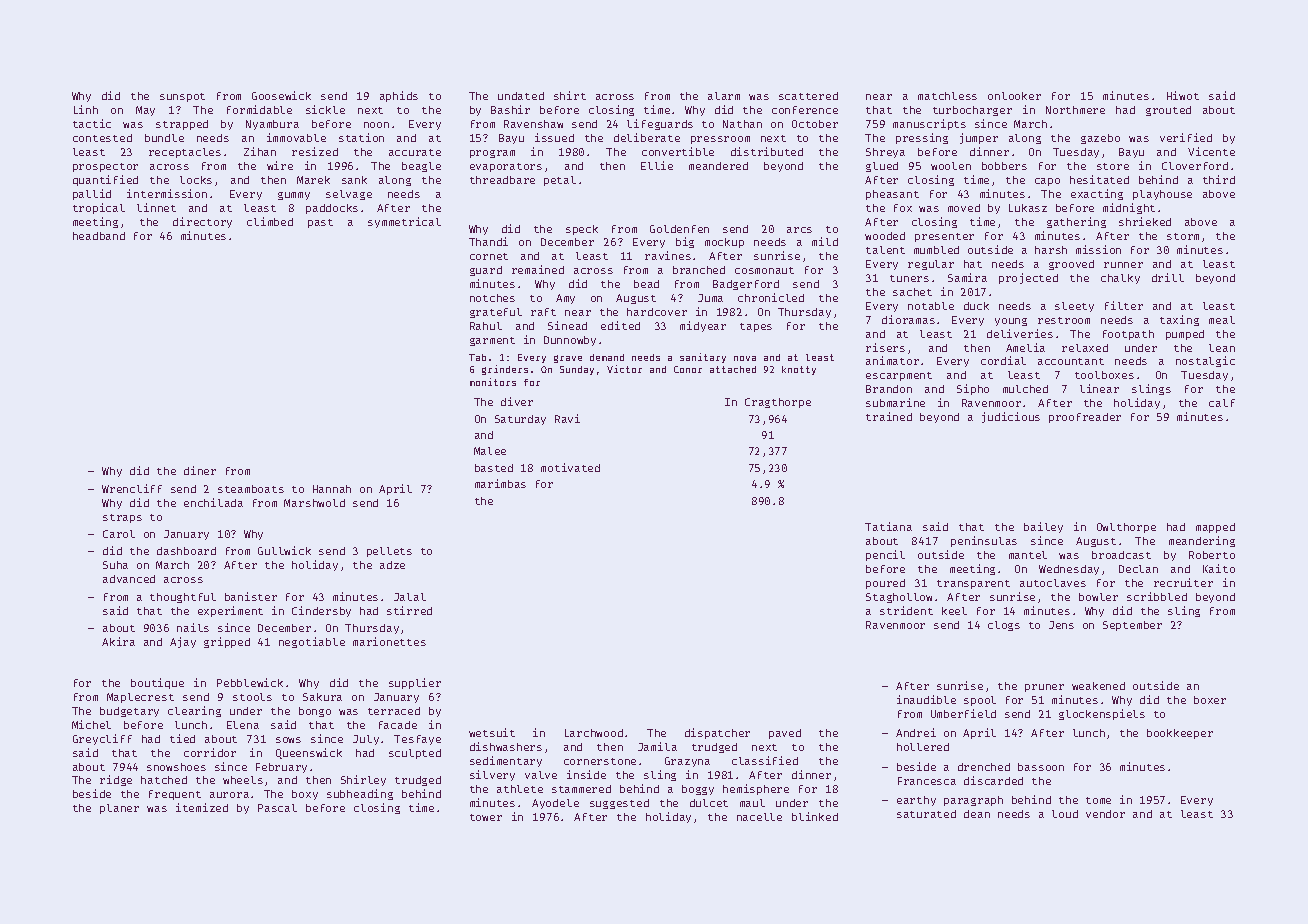 Image resolution: width=1308 pixels, height=924 pixels. What do you see at coordinates (409, 610) in the page?
I see `stirred` at bounding box center [409, 610].
